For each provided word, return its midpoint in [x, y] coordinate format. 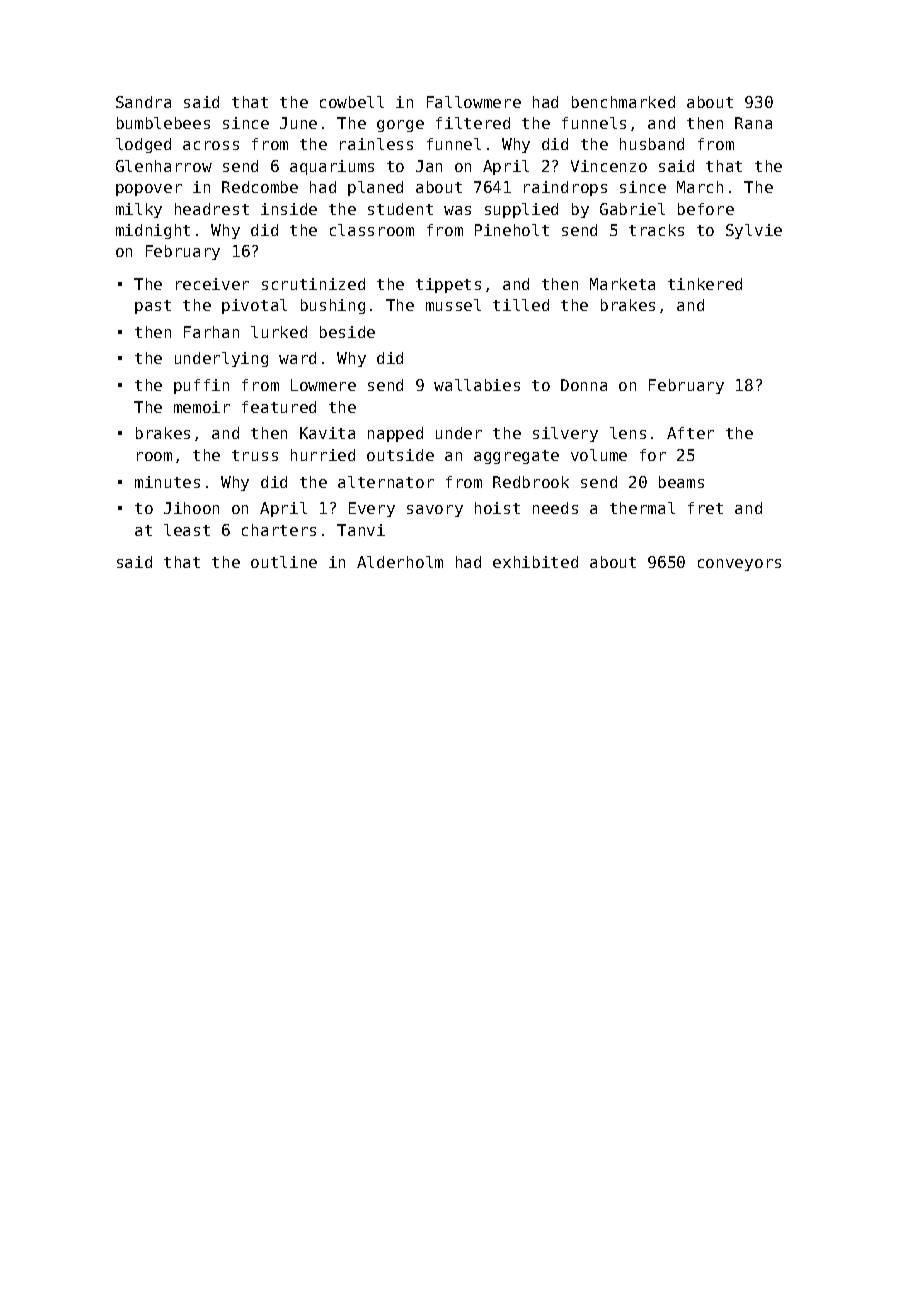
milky [139, 210]
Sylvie [754, 231]
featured [279, 407]
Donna [584, 385]
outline [284, 562]
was [457, 210]
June [298, 123]
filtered [473, 123]
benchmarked [623, 102]
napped [395, 434]
